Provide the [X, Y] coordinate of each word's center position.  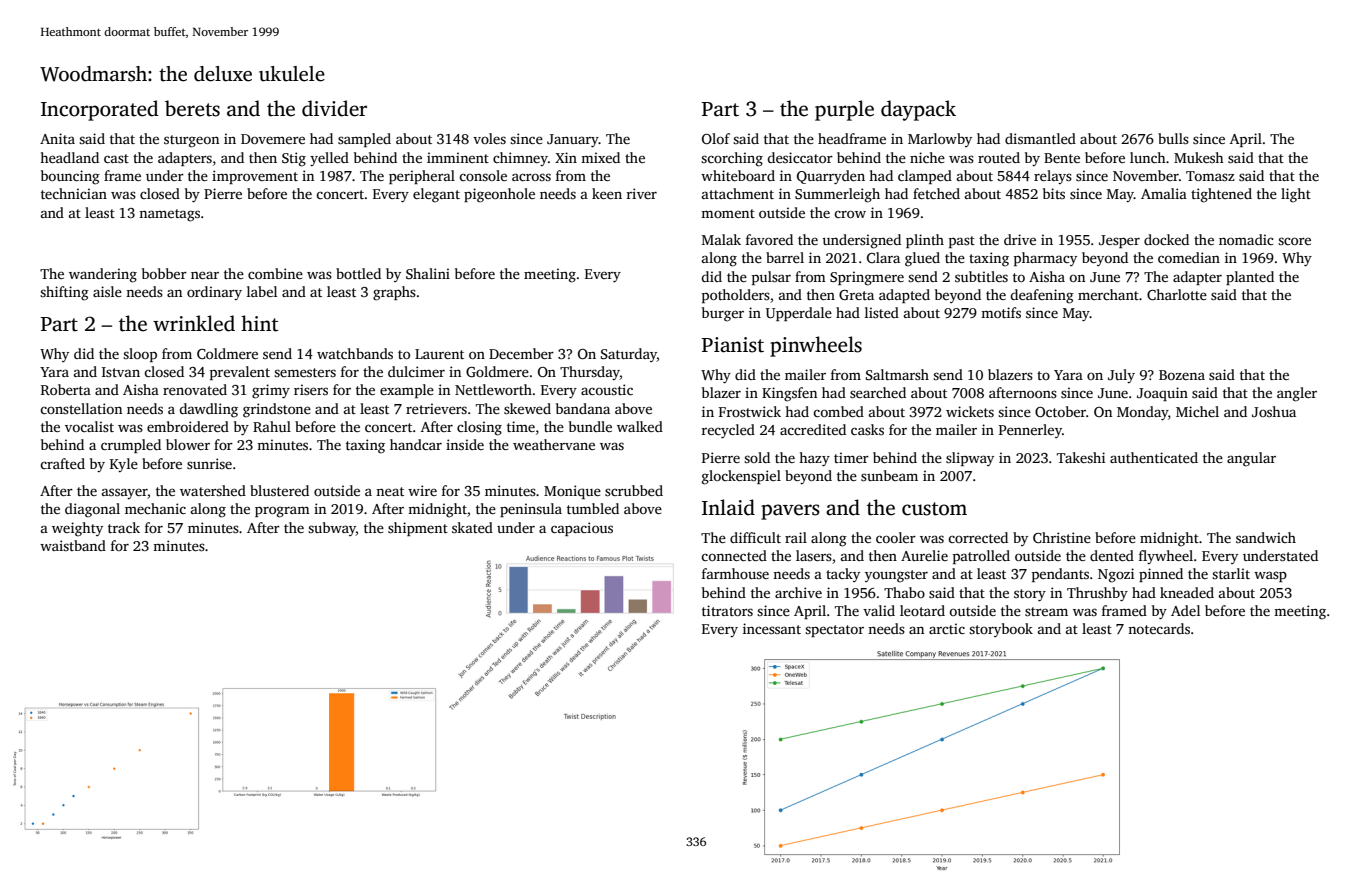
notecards [1159, 628]
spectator [834, 631]
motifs [1001, 312]
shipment [418, 529]
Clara [883, 257]
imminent [458, 157]
